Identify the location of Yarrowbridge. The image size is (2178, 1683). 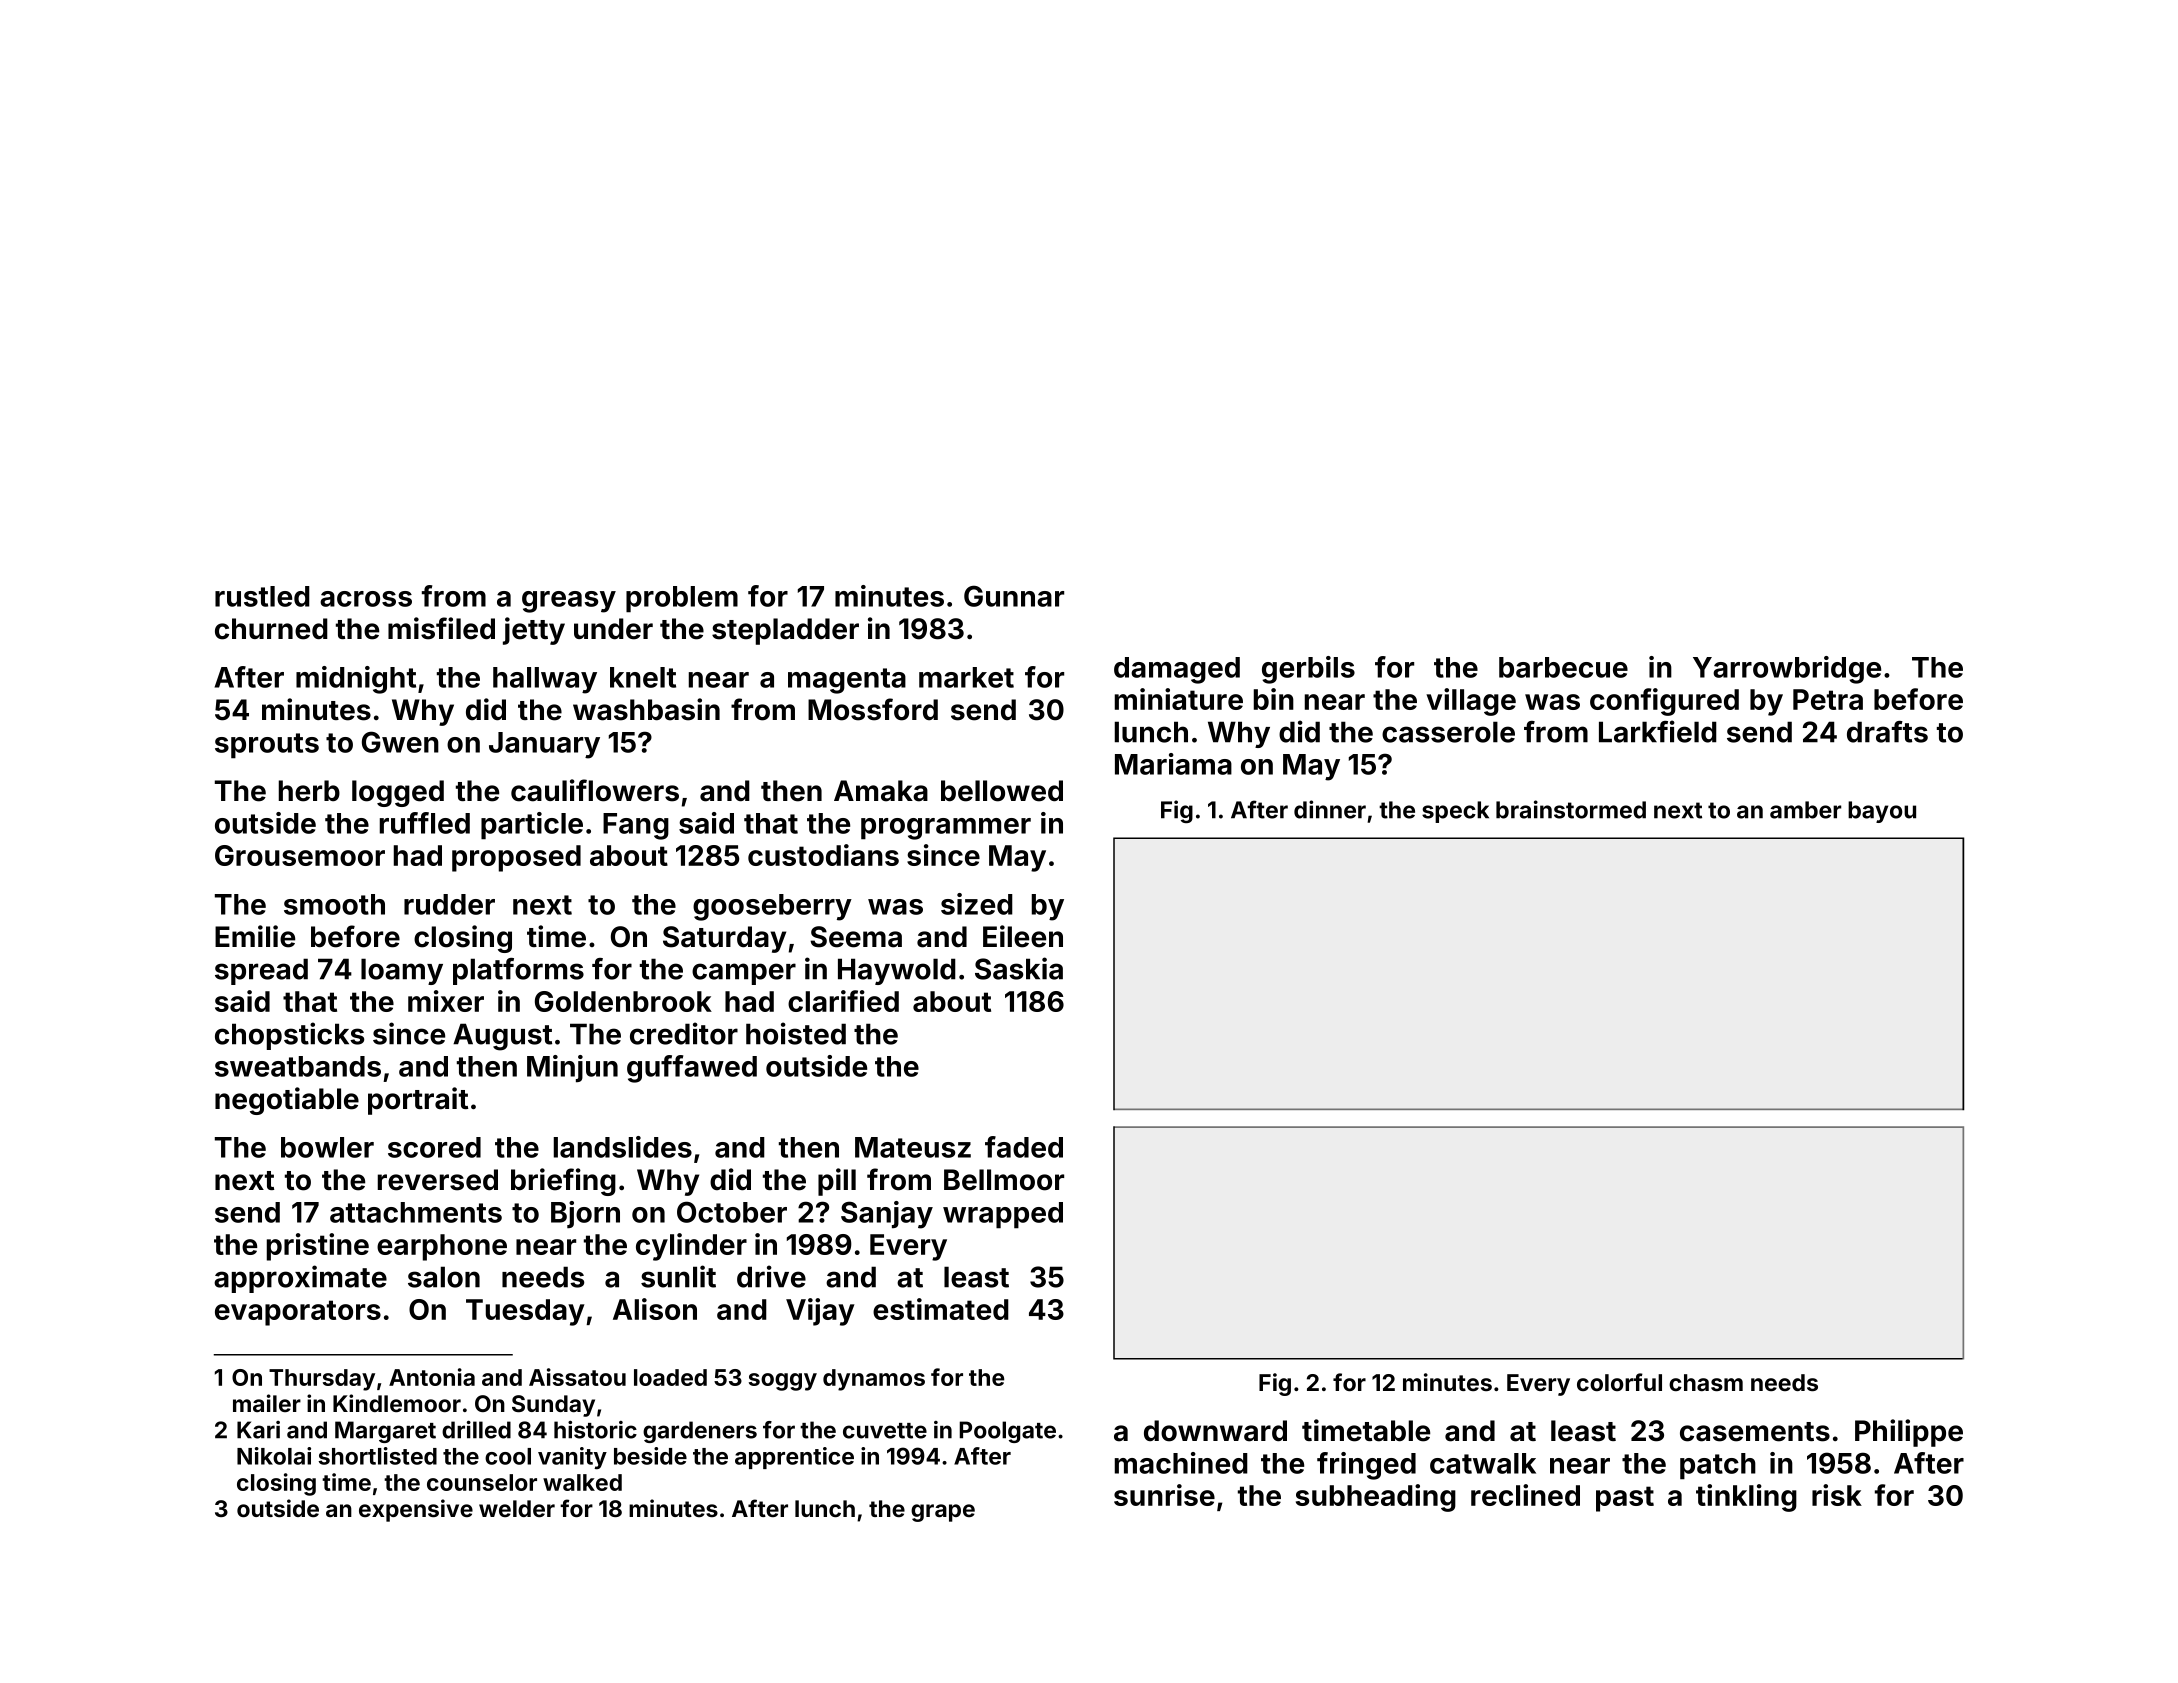
(1787, 670).
